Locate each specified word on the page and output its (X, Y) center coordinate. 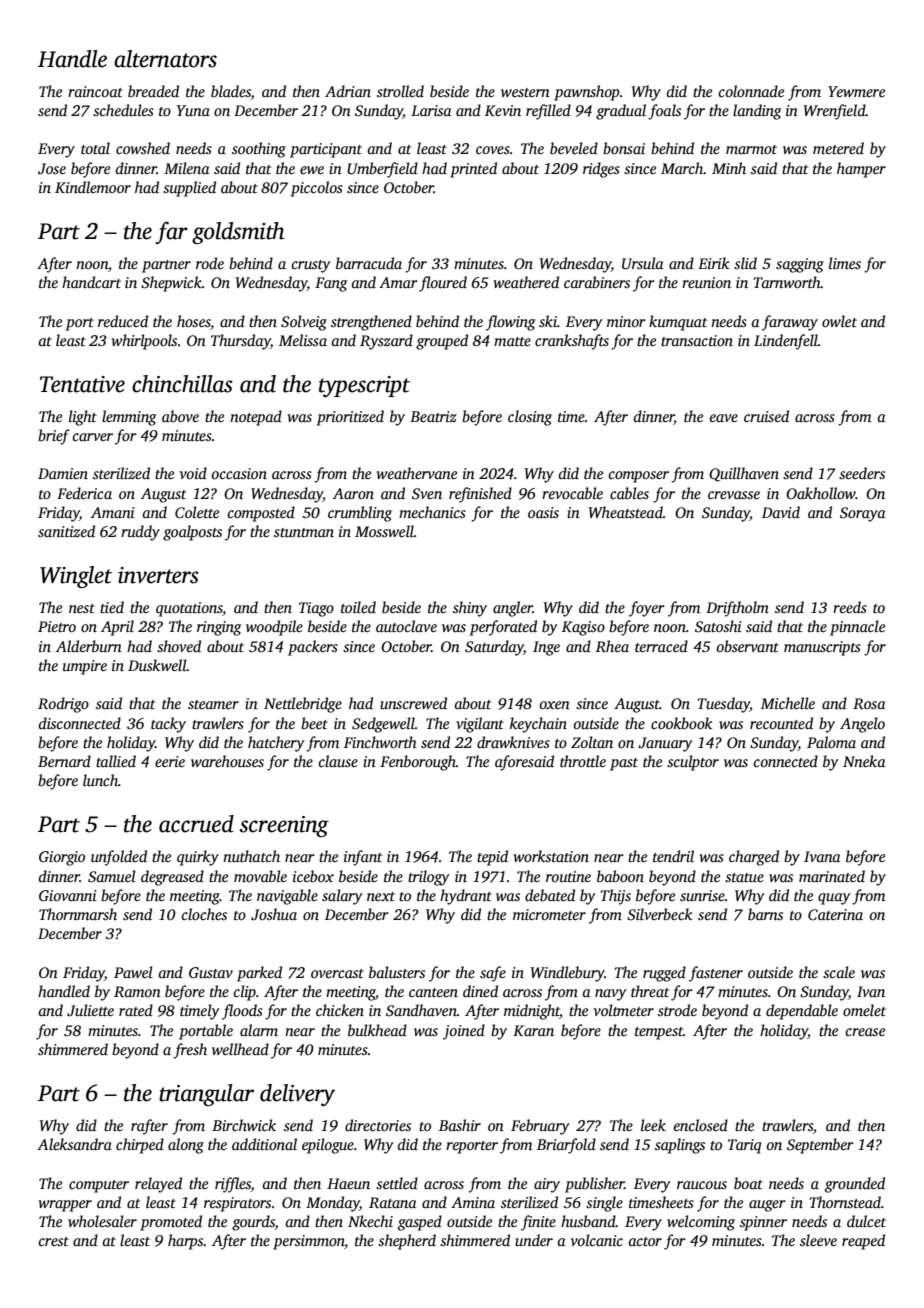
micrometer (549, 914)
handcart (91, 282)
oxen (554, 705)
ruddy (140, 533)
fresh (190, 1051)
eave (724, 418)
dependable (802, 1012)
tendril (673, 856)
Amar (398, 282)
